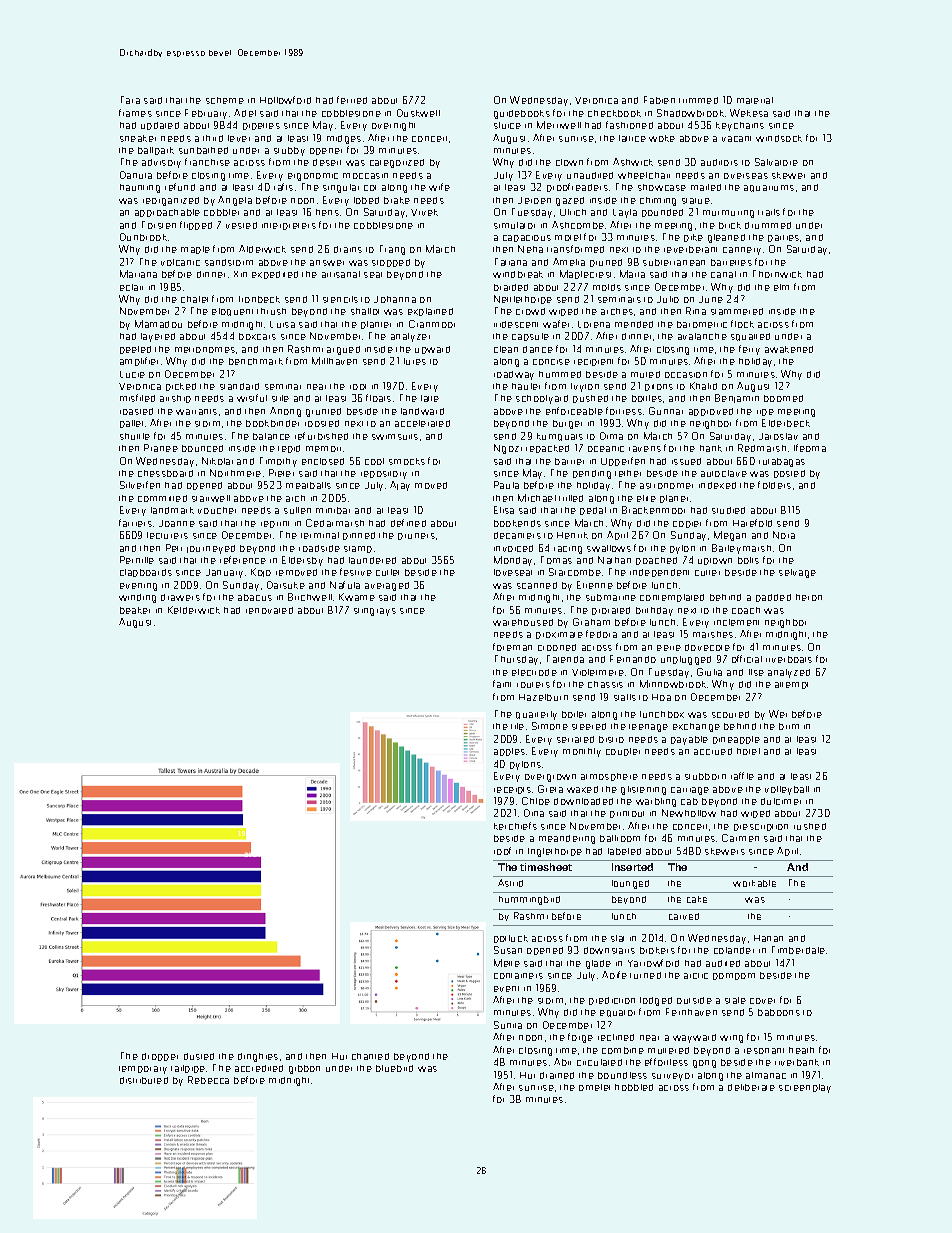  I want to click on riverboats, so click(789, 659).
